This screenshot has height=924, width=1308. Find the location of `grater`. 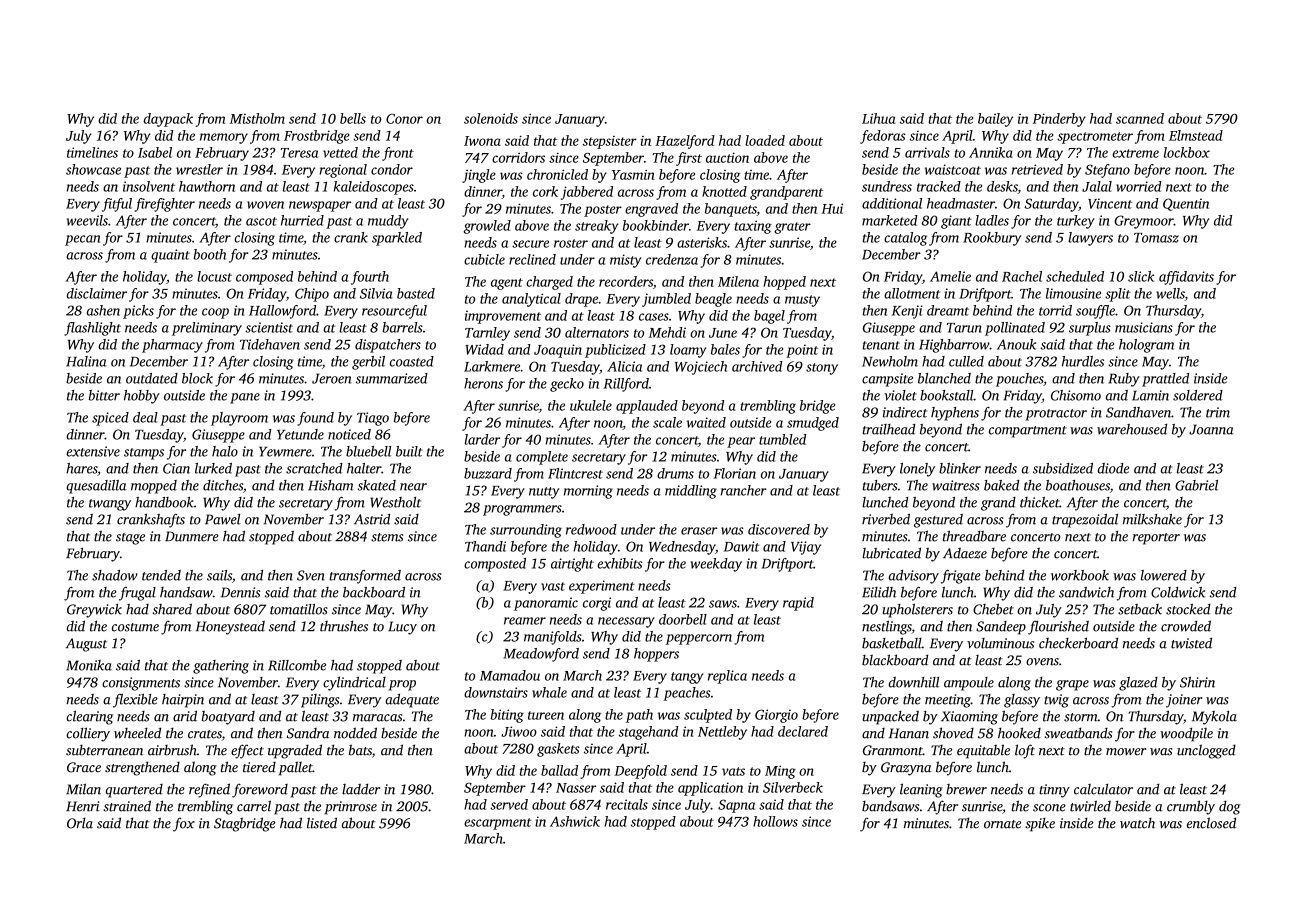

grater is located at coordinates (792, 228).
